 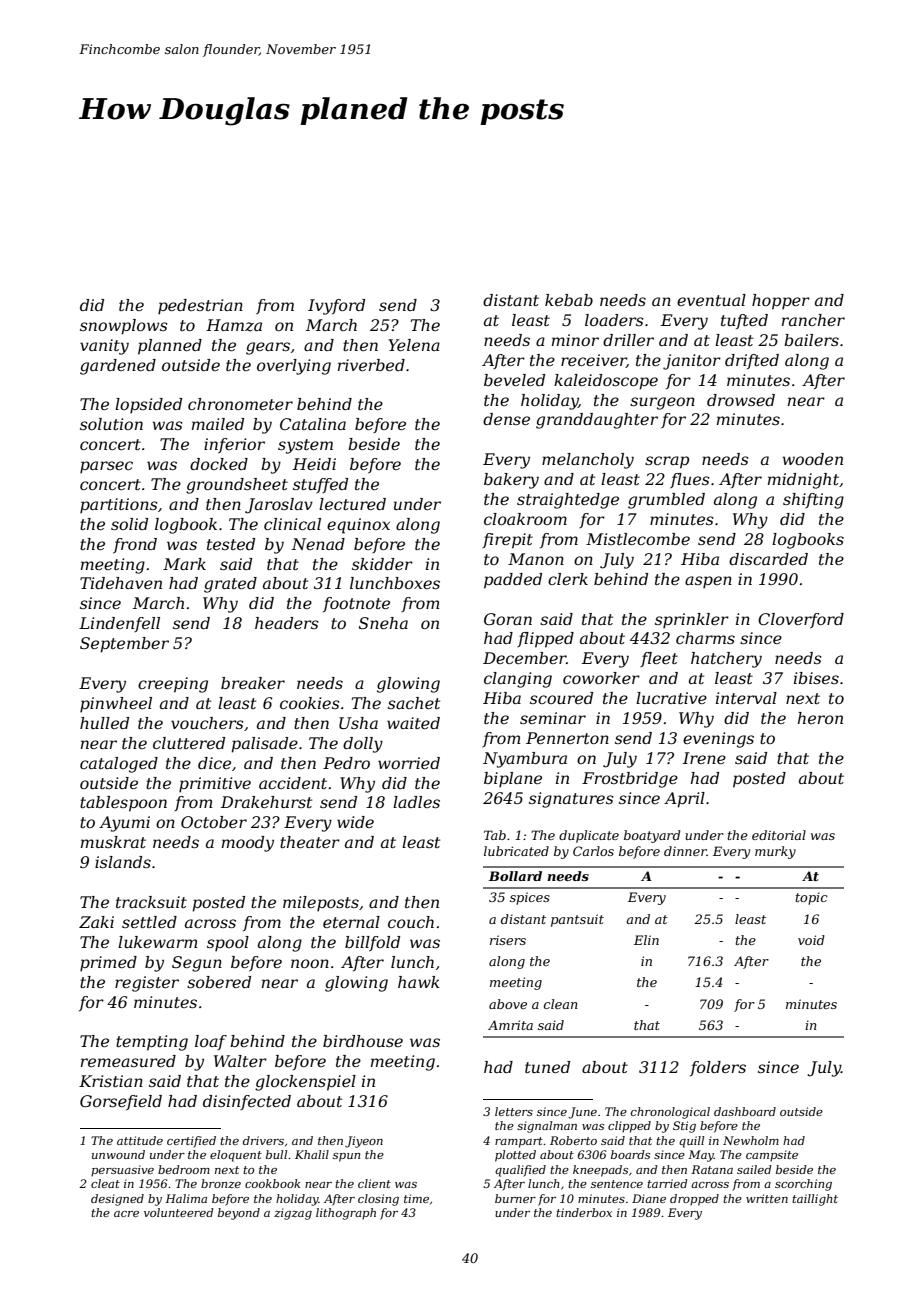 What do you see at coordinates (781, 302) in the page?
I see `hopper` at bounding box center [781, 302].
